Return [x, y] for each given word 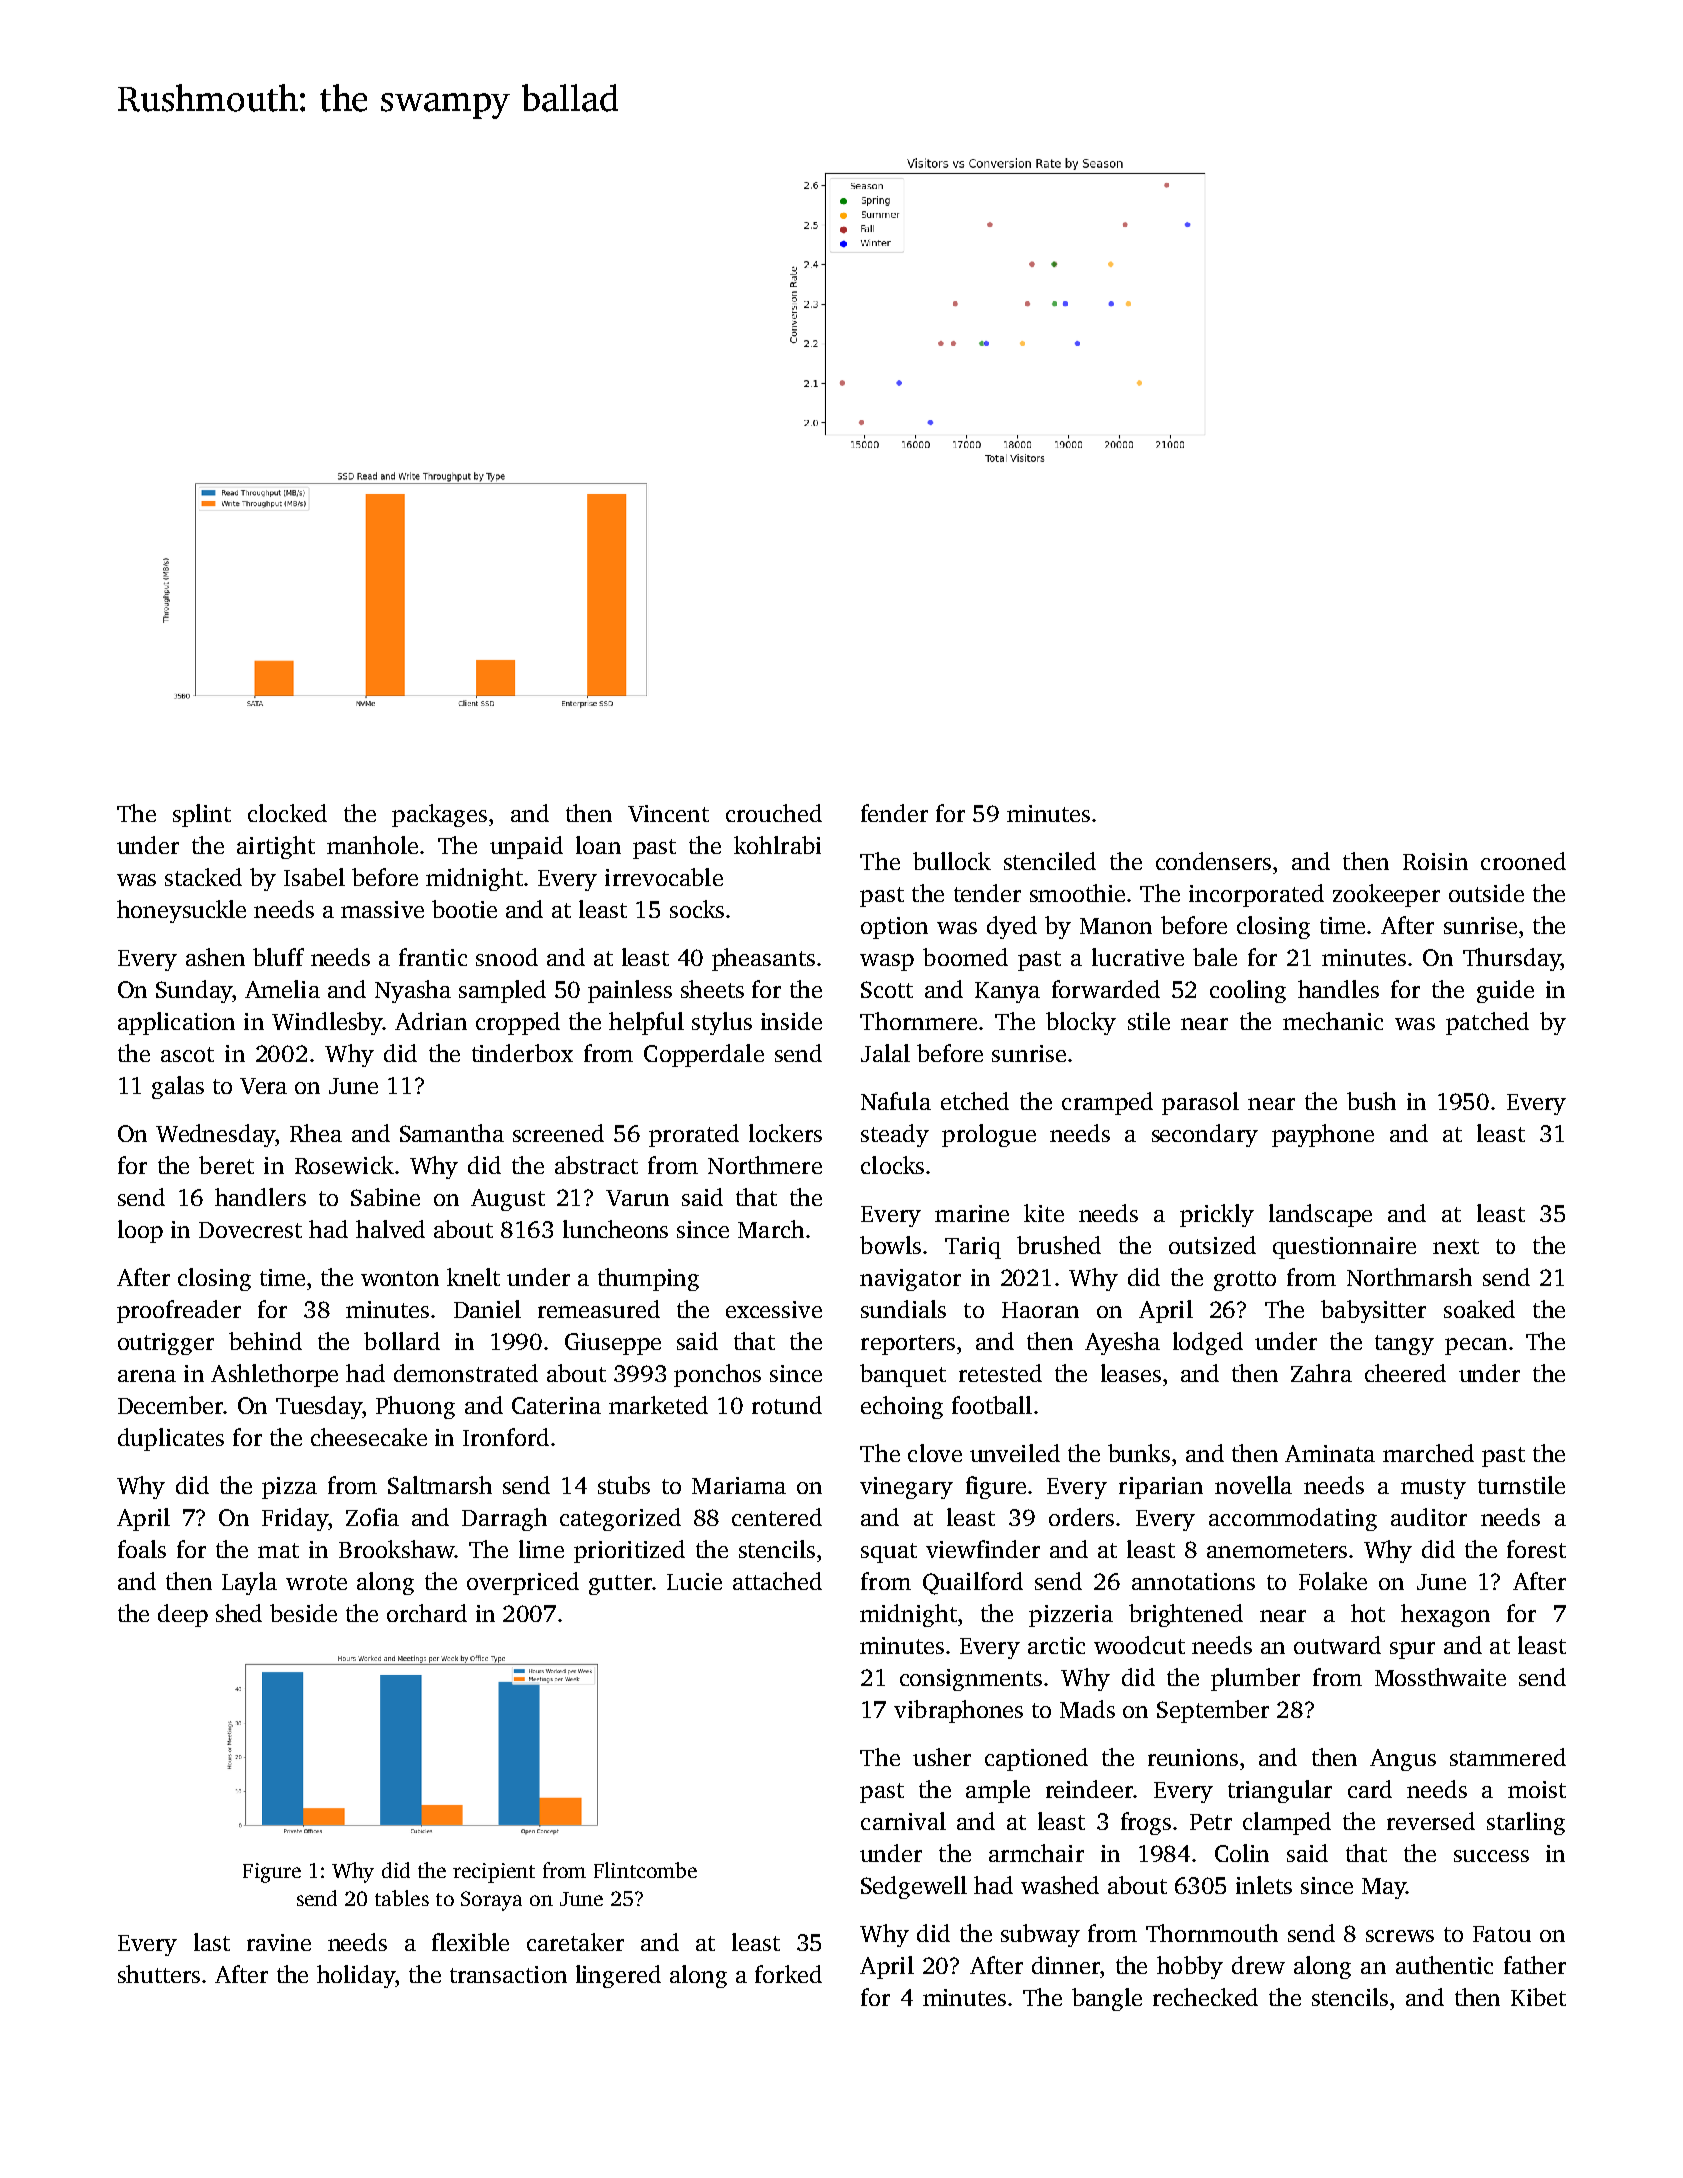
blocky [1081, 1023]
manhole [372, 845]
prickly [1217, 1215]
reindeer [1089, 1789]
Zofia [372, 1517]
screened [558, 1133]
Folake [1333, 1581]
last [212, 1942]
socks [697, 909]
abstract [596, 1165]
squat [889, 1553]
